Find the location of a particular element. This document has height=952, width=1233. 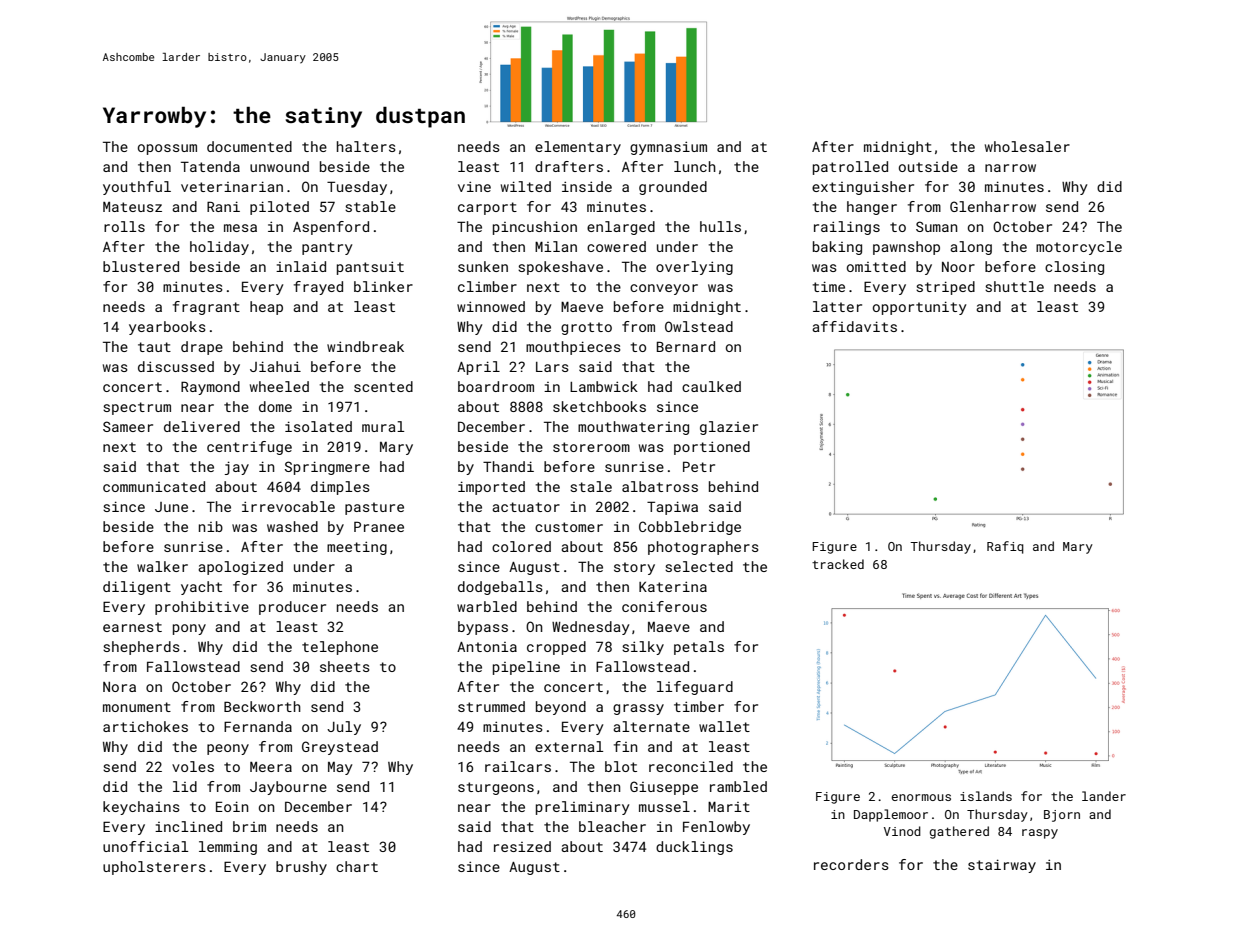

cropped is located at coordinates (556, 648).
